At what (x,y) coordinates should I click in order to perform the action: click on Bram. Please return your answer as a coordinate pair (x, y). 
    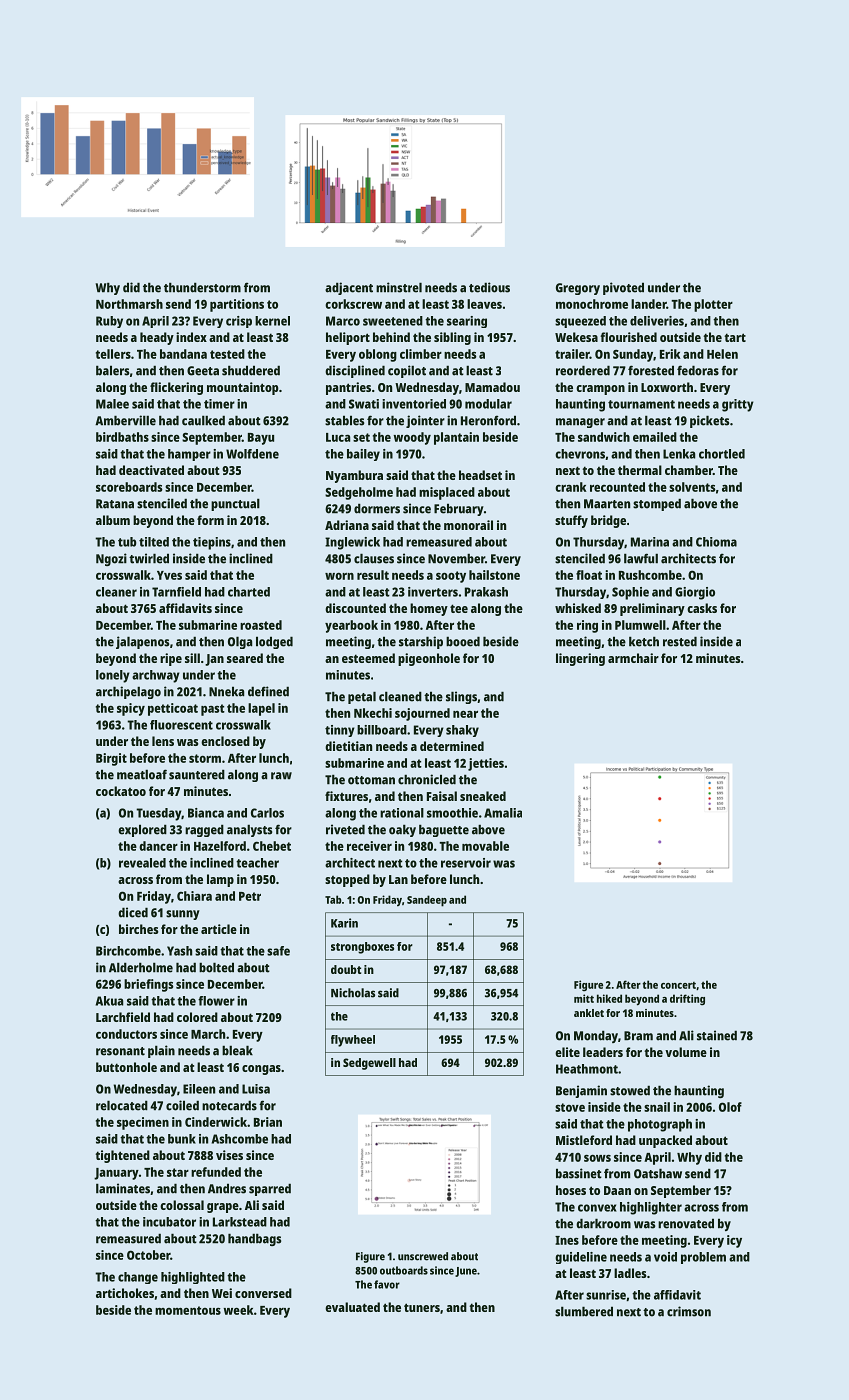
    Looking at the image, I should click on (638, 1036).
